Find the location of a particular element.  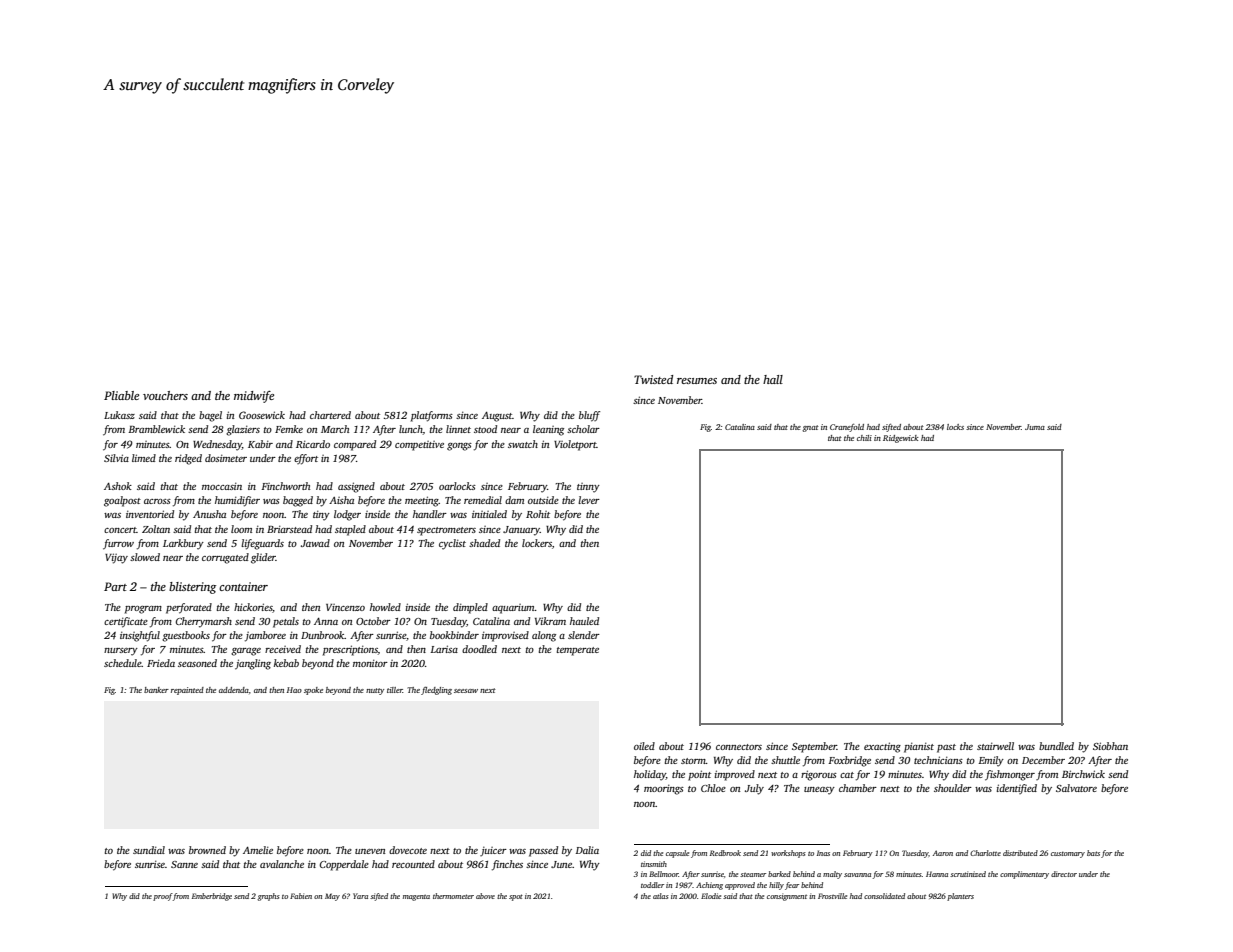

stairwell is located at coordinates (995, 746).
